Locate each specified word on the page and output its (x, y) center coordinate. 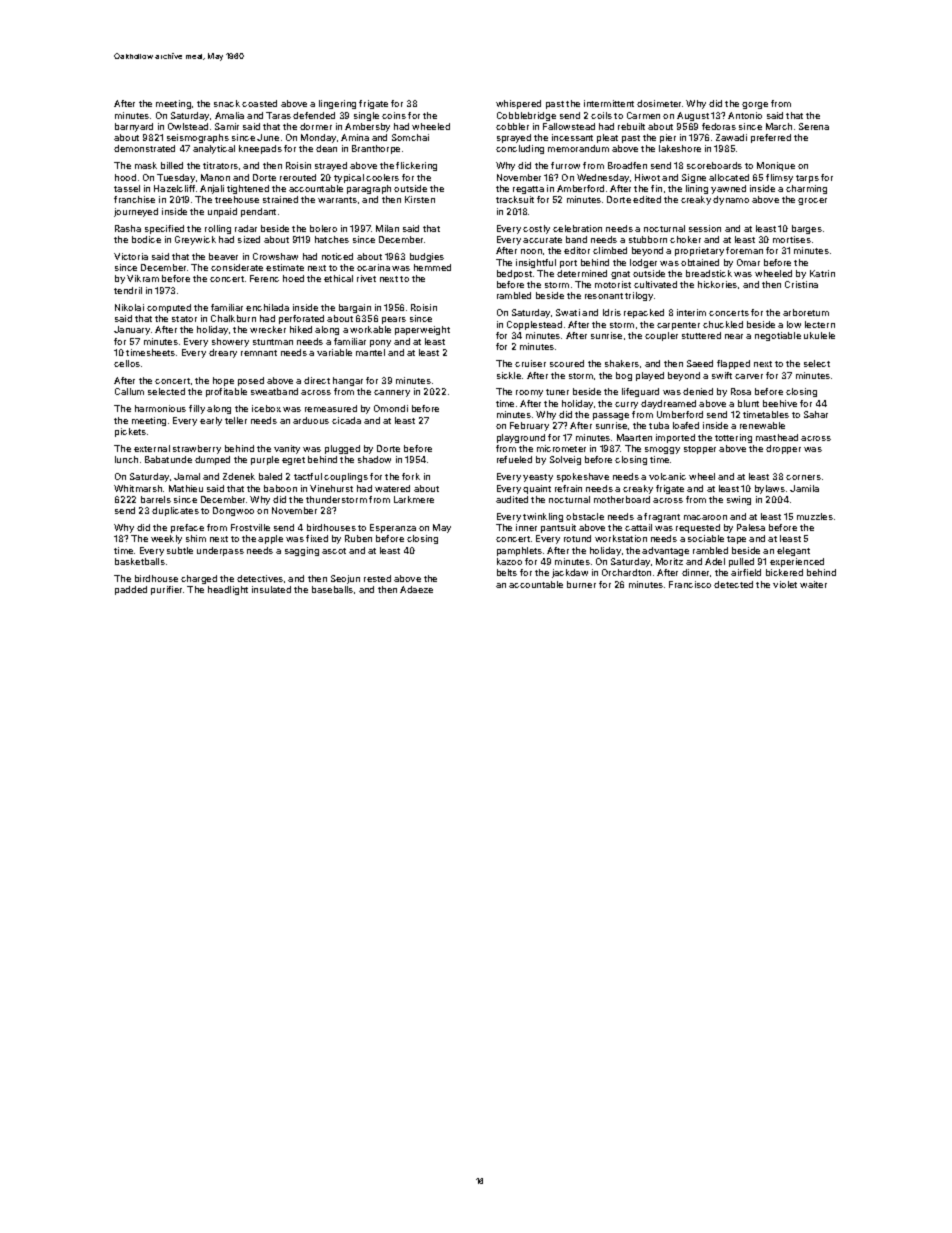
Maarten (634, 437)
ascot (334, 551)
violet (785, 584)
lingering (337, 104)
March (779, 126)
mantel (370, 352)
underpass (220, 551)
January (132, 330)
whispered (518, 104)
